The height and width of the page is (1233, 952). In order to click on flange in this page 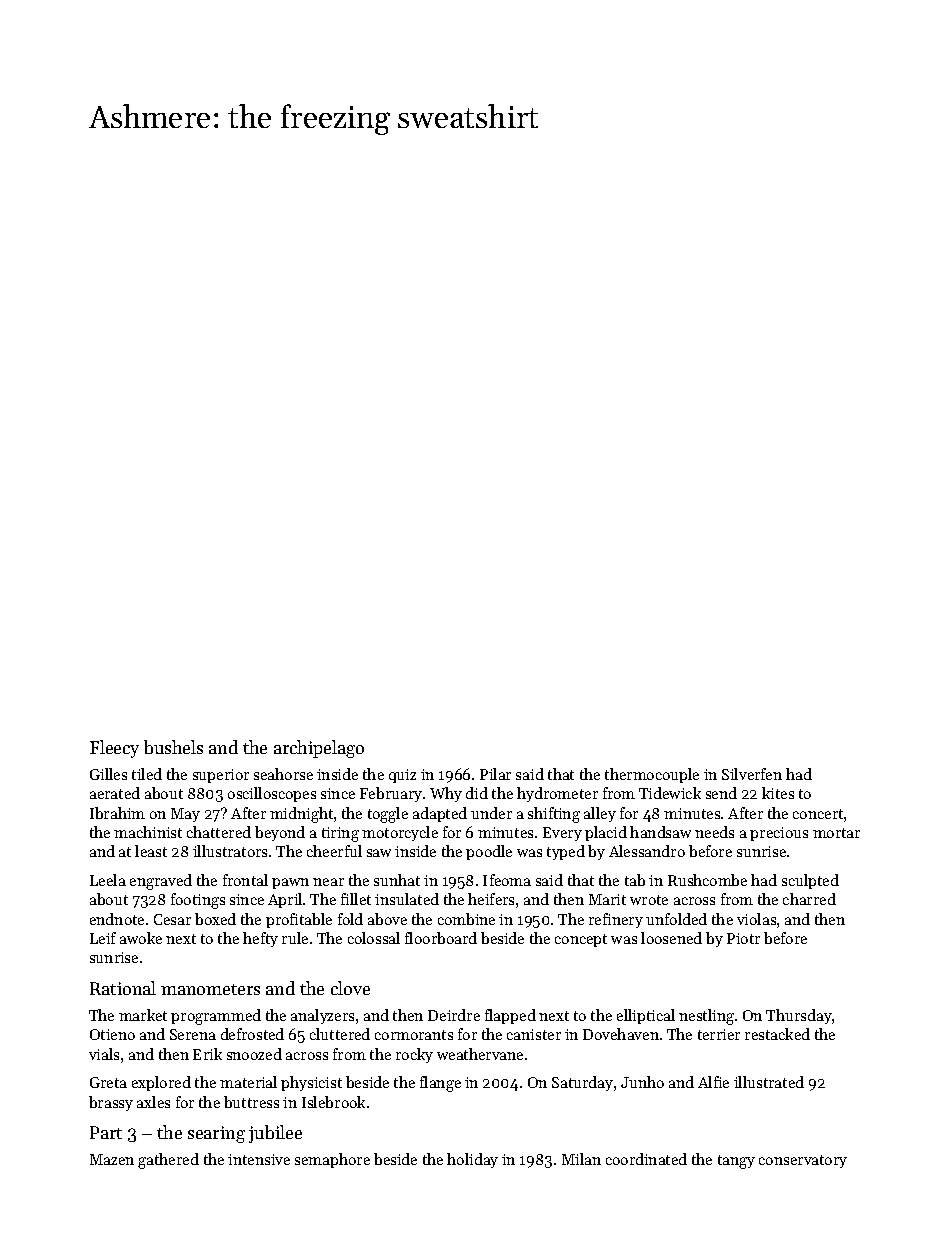, I will do `click(440, 1084)`.
